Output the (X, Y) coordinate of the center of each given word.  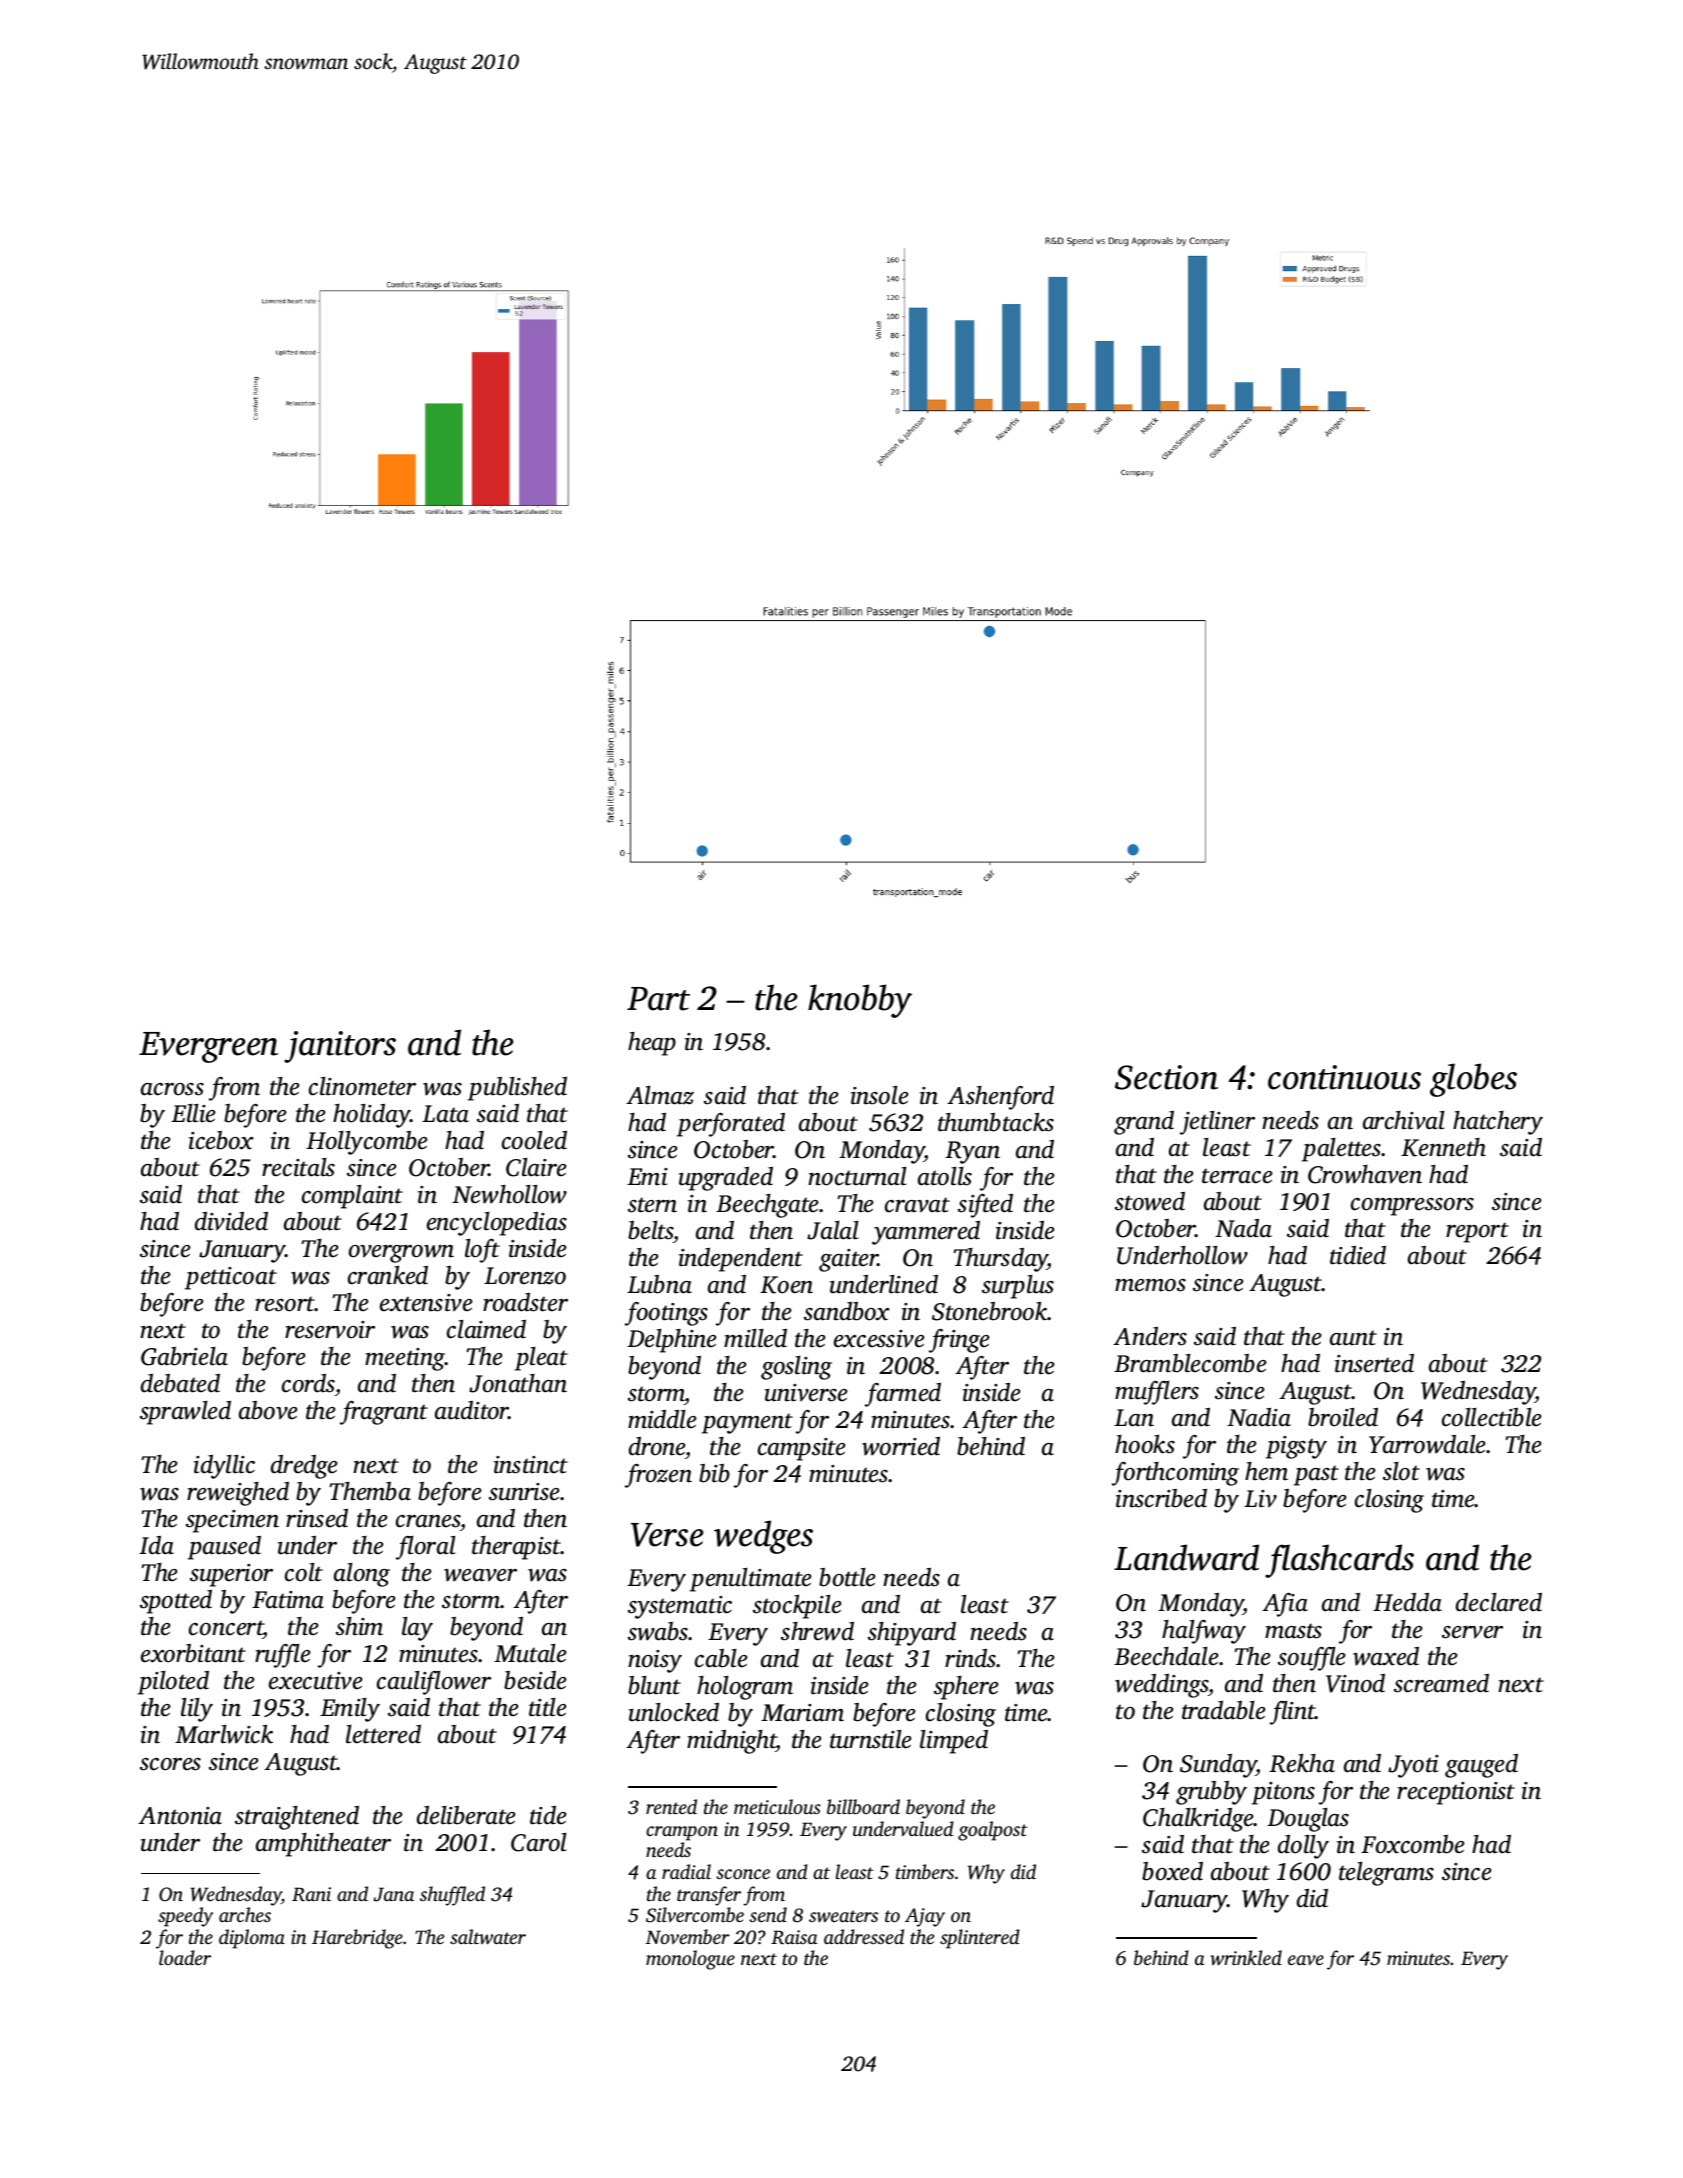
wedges (763, 1537)
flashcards (1339, 1561)
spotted (176, 1602)
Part (658, 999)
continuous (1344, 1077)
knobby (860, 1001)
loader (185, 1957)
